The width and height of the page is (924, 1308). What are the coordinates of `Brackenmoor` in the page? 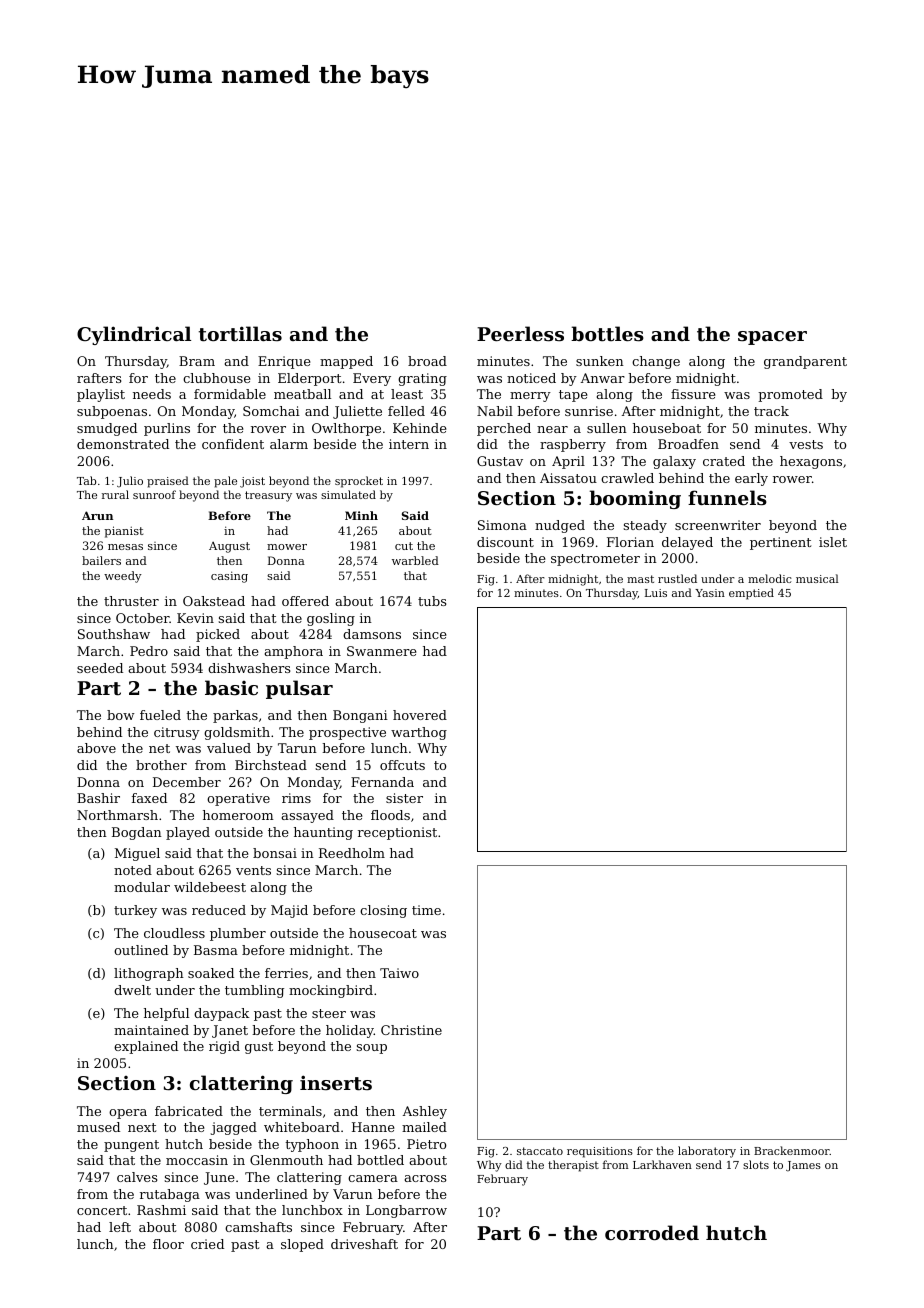 It's located at (792, 1150).
